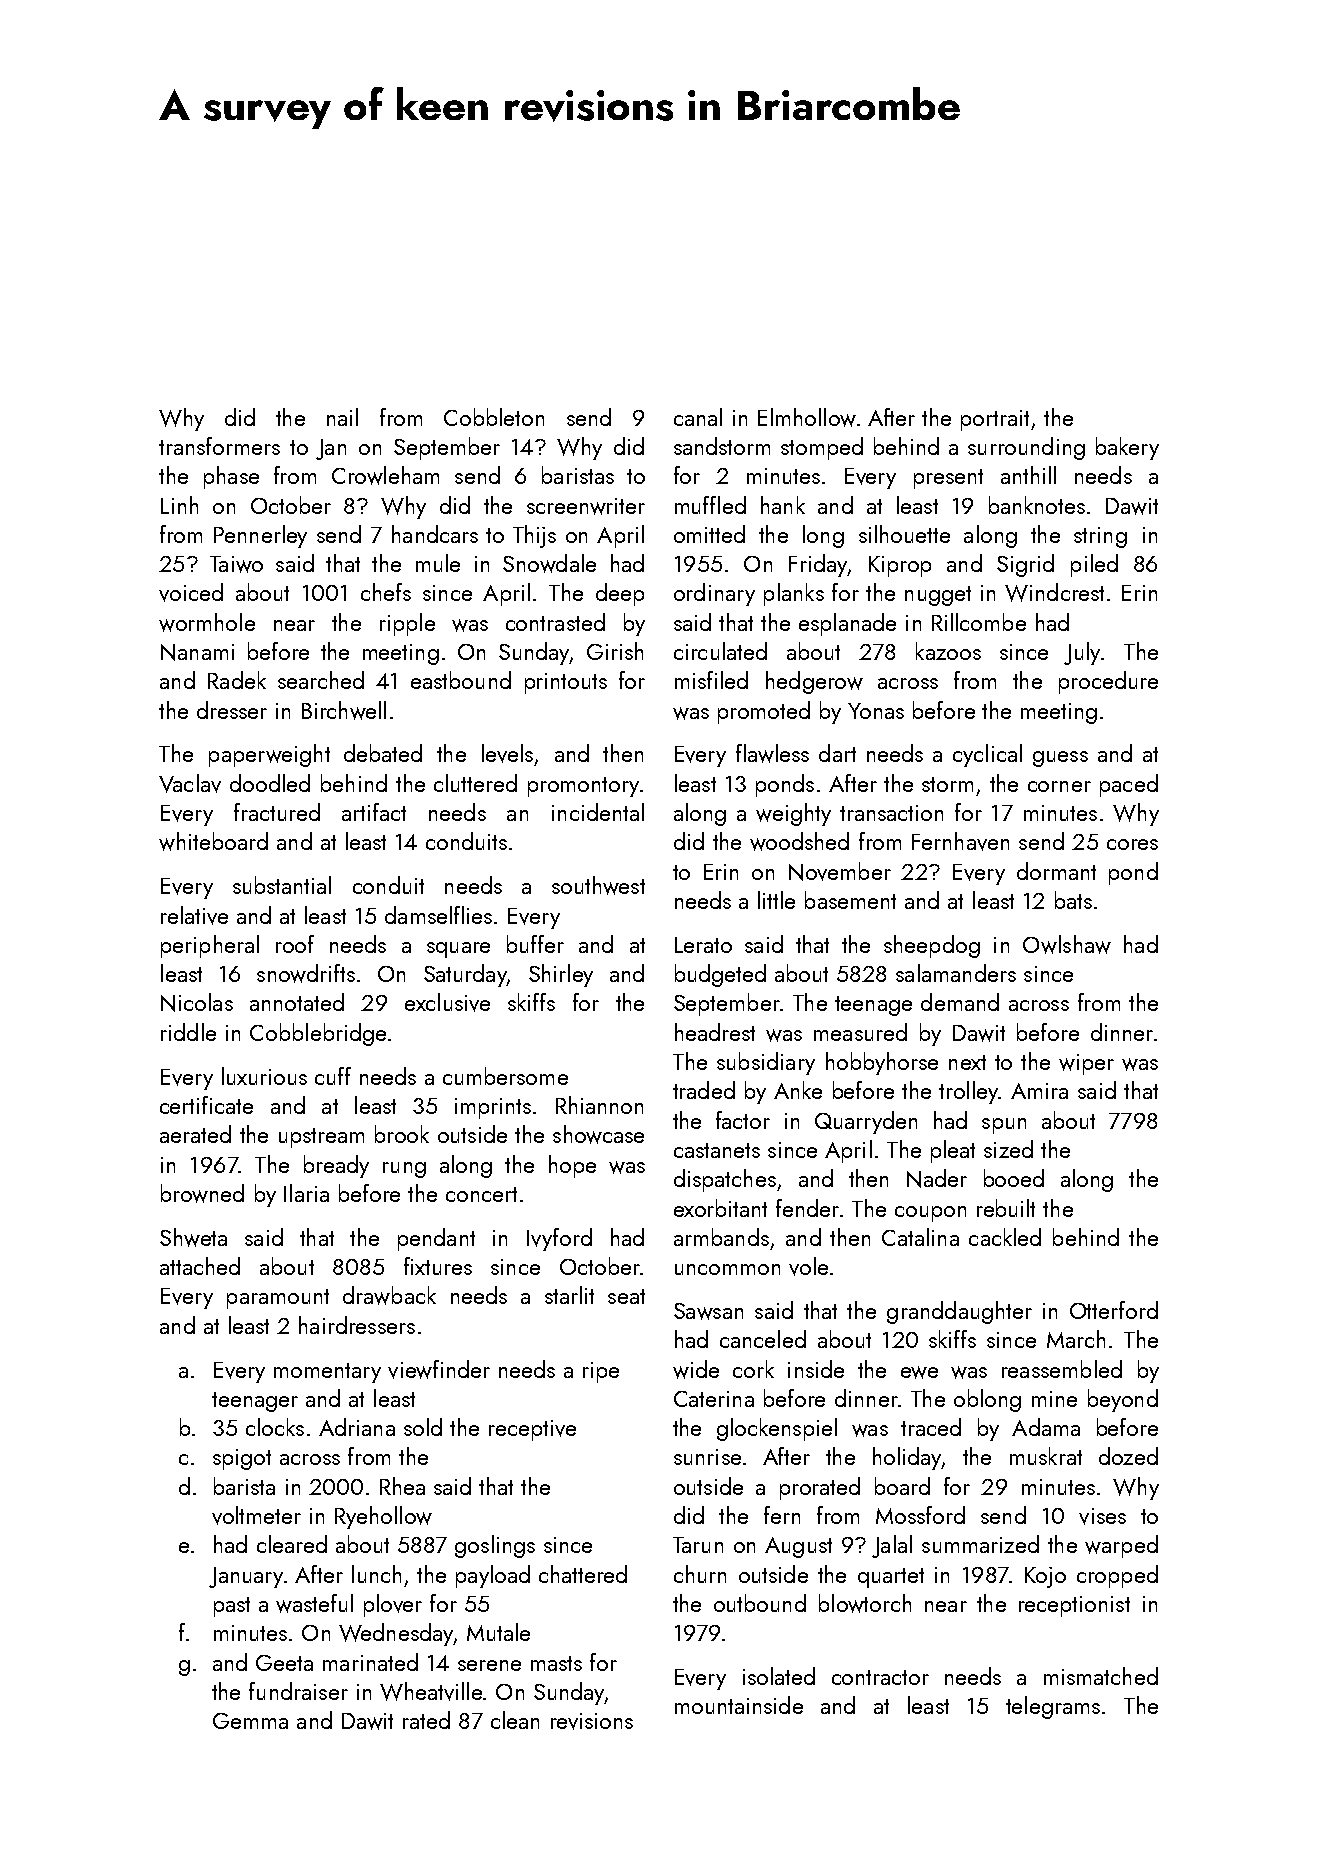  I want to click on isolated, so click(779, 1676).
